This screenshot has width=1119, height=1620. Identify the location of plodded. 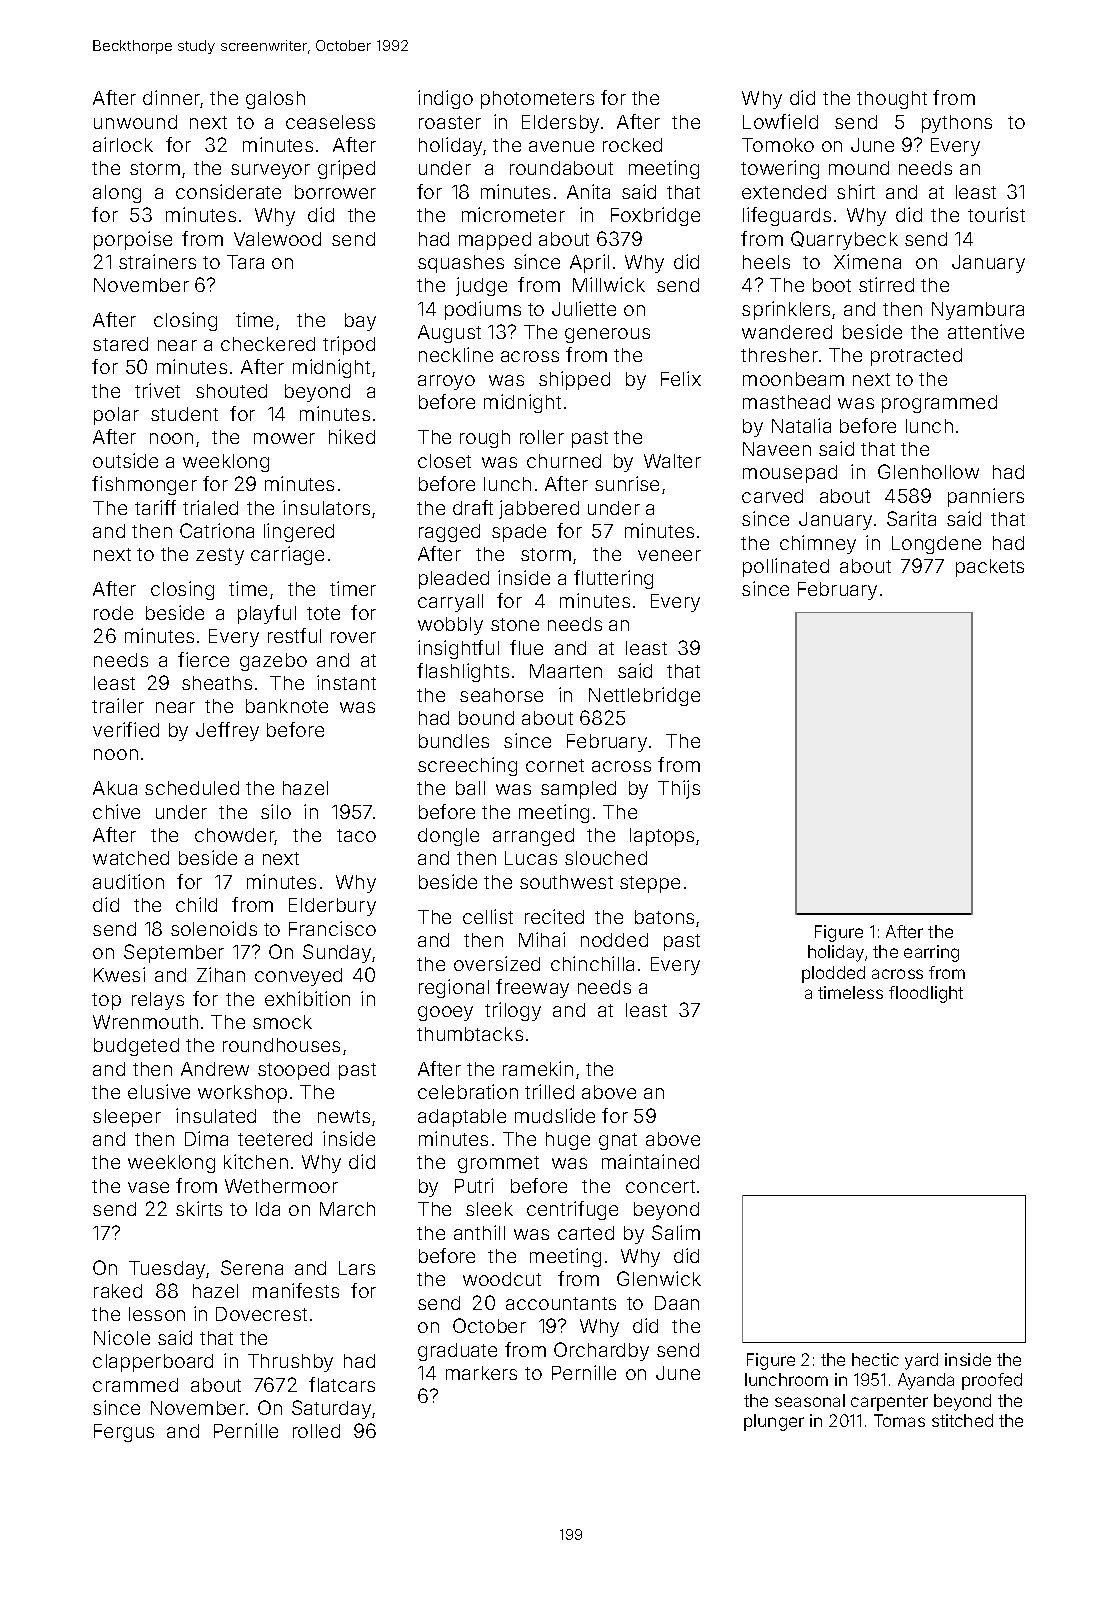
(833, 974).
